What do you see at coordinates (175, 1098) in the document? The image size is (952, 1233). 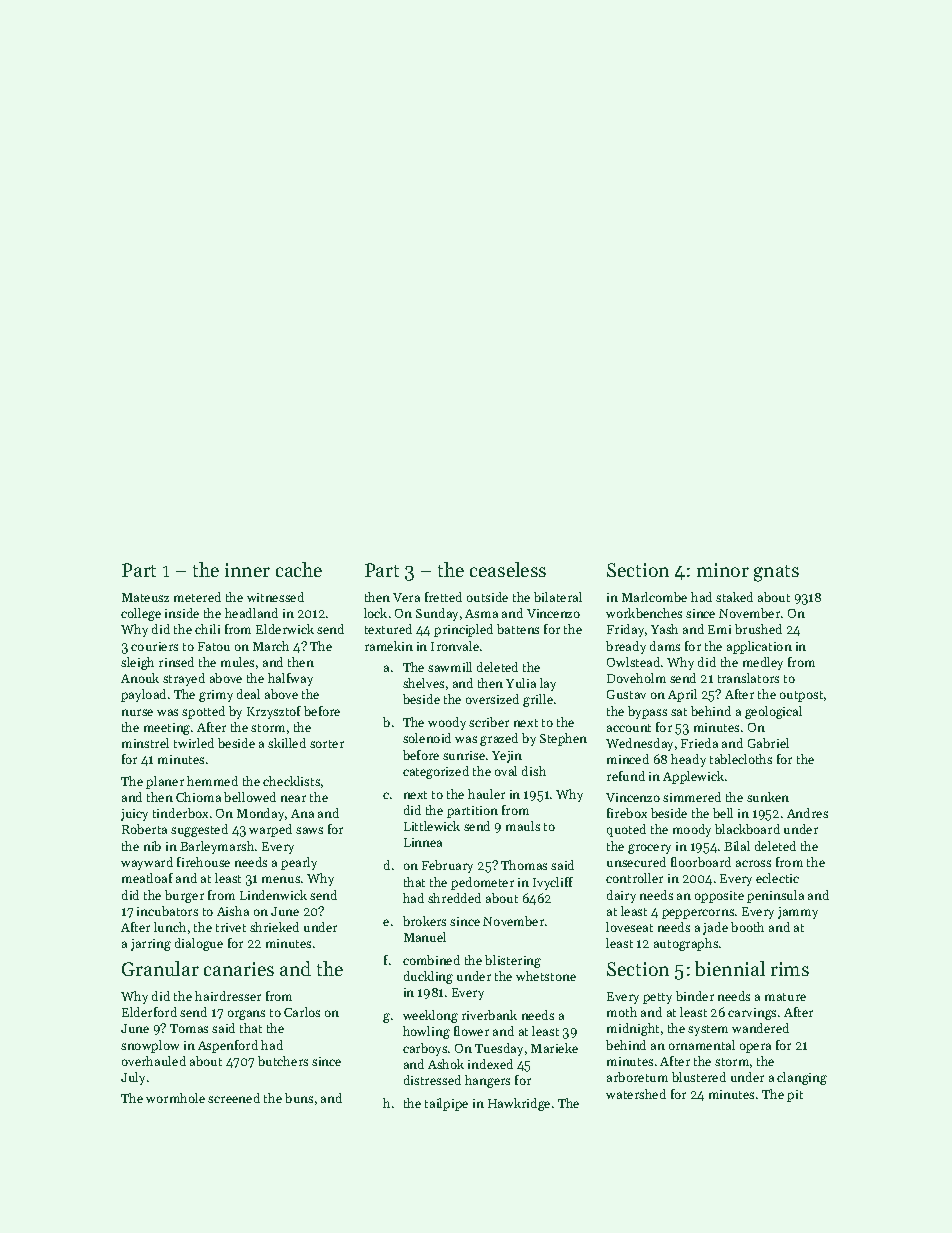 I see `wormhole` at bounding box center [175, 1098].
